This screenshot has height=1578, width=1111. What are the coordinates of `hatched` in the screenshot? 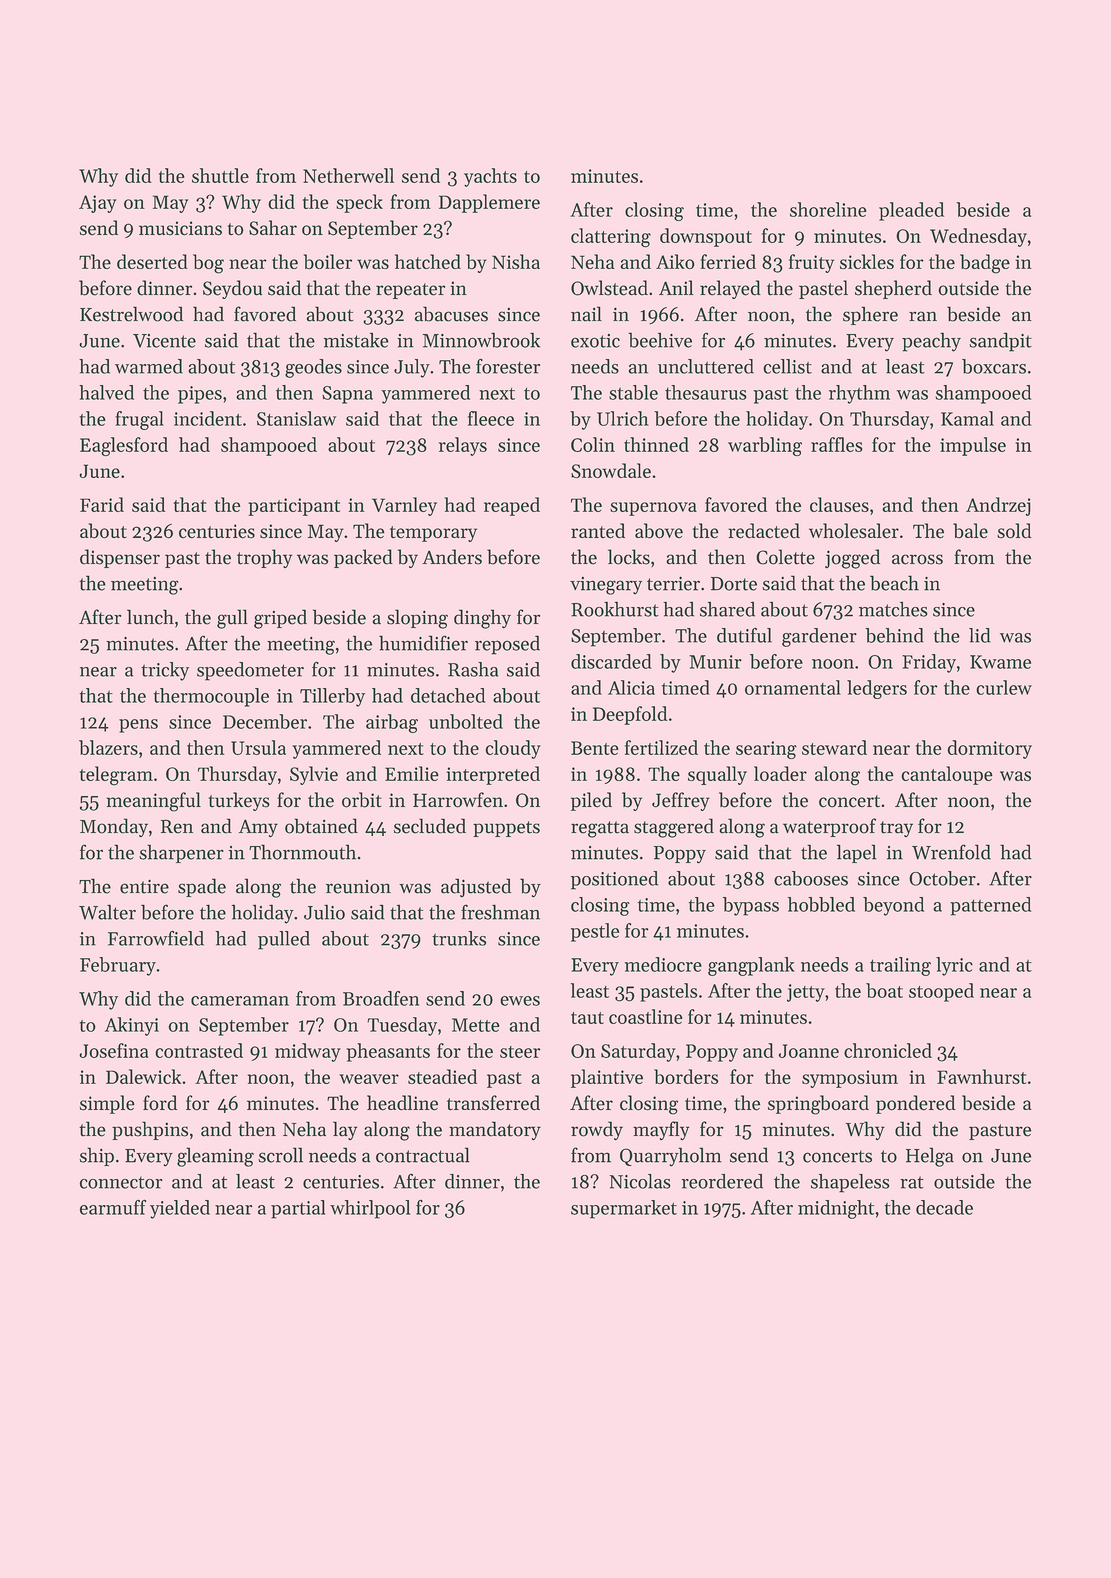 It's located at (428, 261).
